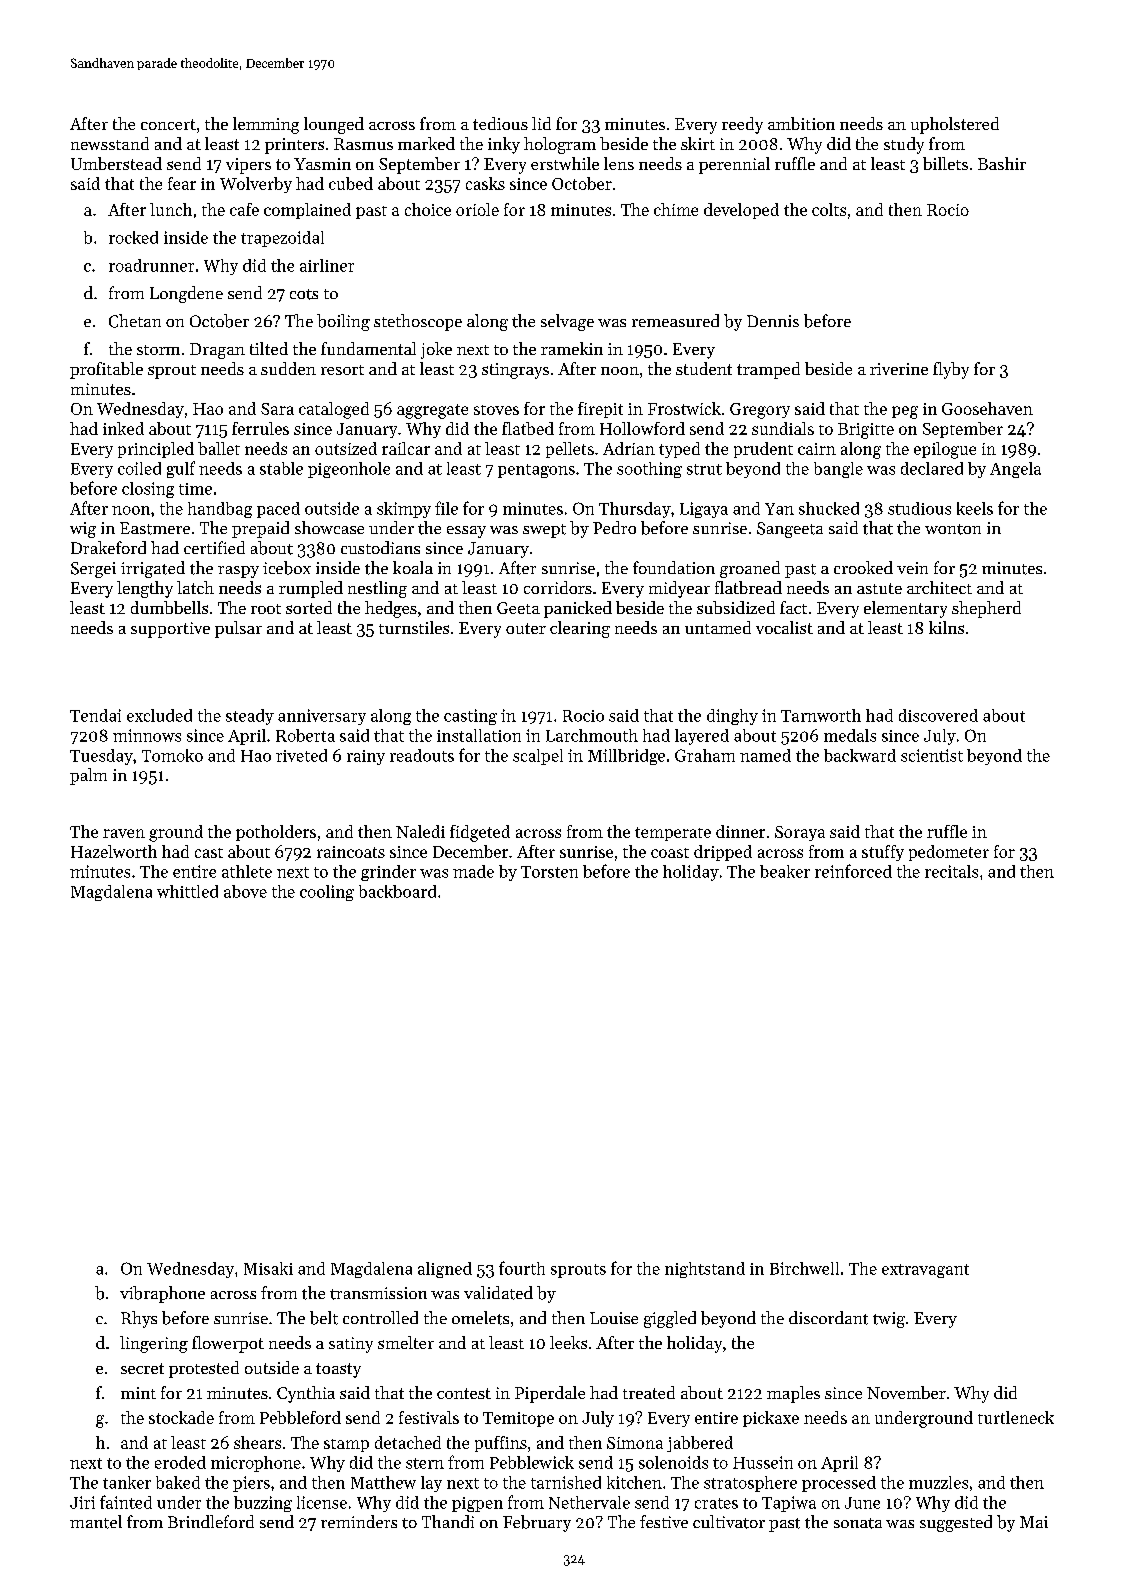 The width and height of the screenshot is (1126, 1592). I want to click on swept, so click(544, 531).
